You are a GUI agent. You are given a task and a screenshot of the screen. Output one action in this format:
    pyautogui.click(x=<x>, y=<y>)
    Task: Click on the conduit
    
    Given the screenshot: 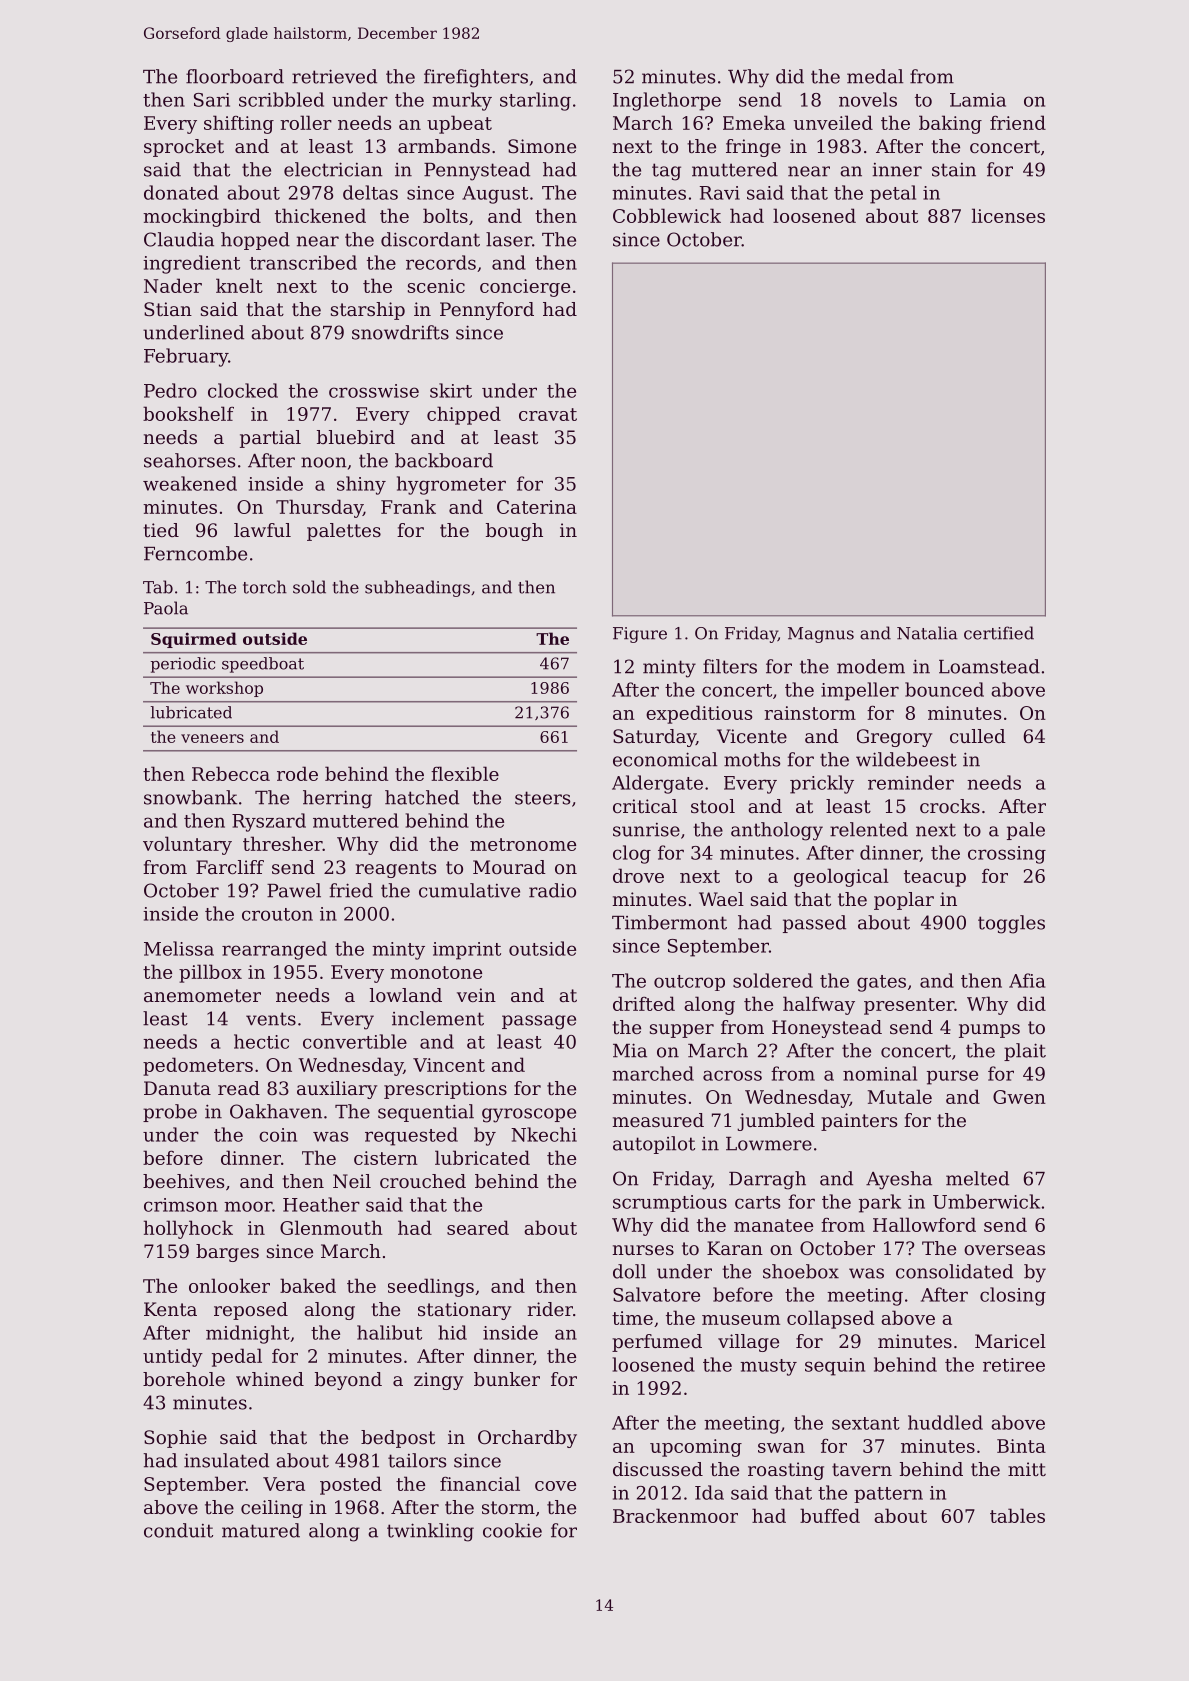 What is the action you would take?
    pyautogui.click(x=178, y=1530)
